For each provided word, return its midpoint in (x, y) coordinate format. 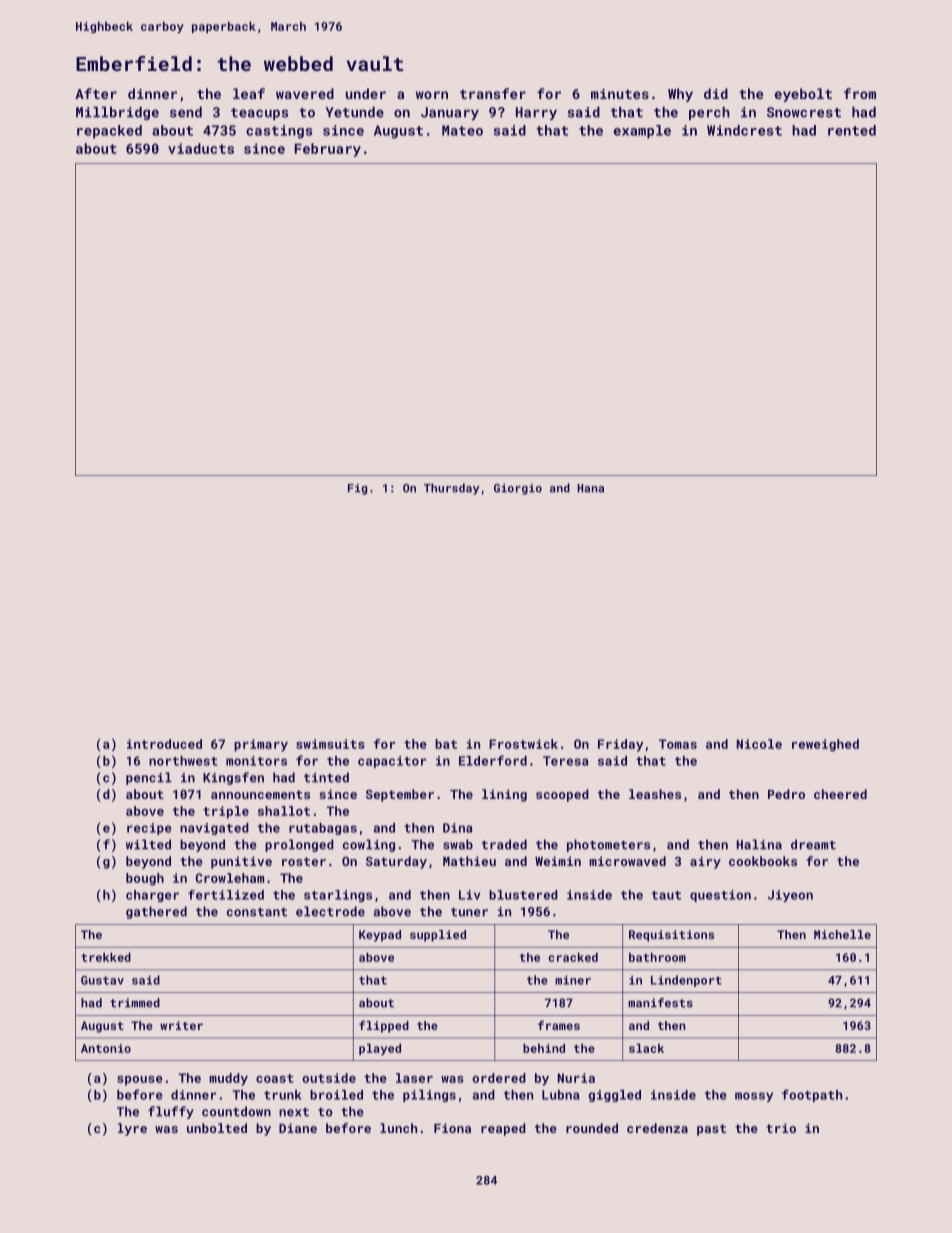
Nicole (759, 744)
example (642, 132)
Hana (590, 488)
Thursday (451, 489)
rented (852, 130)
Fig (357, 489)
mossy (754, 1097)
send (186, 112)
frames (559, 1025)
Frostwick (523, 744)
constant (257, 912)
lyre (132, 1129)
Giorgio (518, 489)
